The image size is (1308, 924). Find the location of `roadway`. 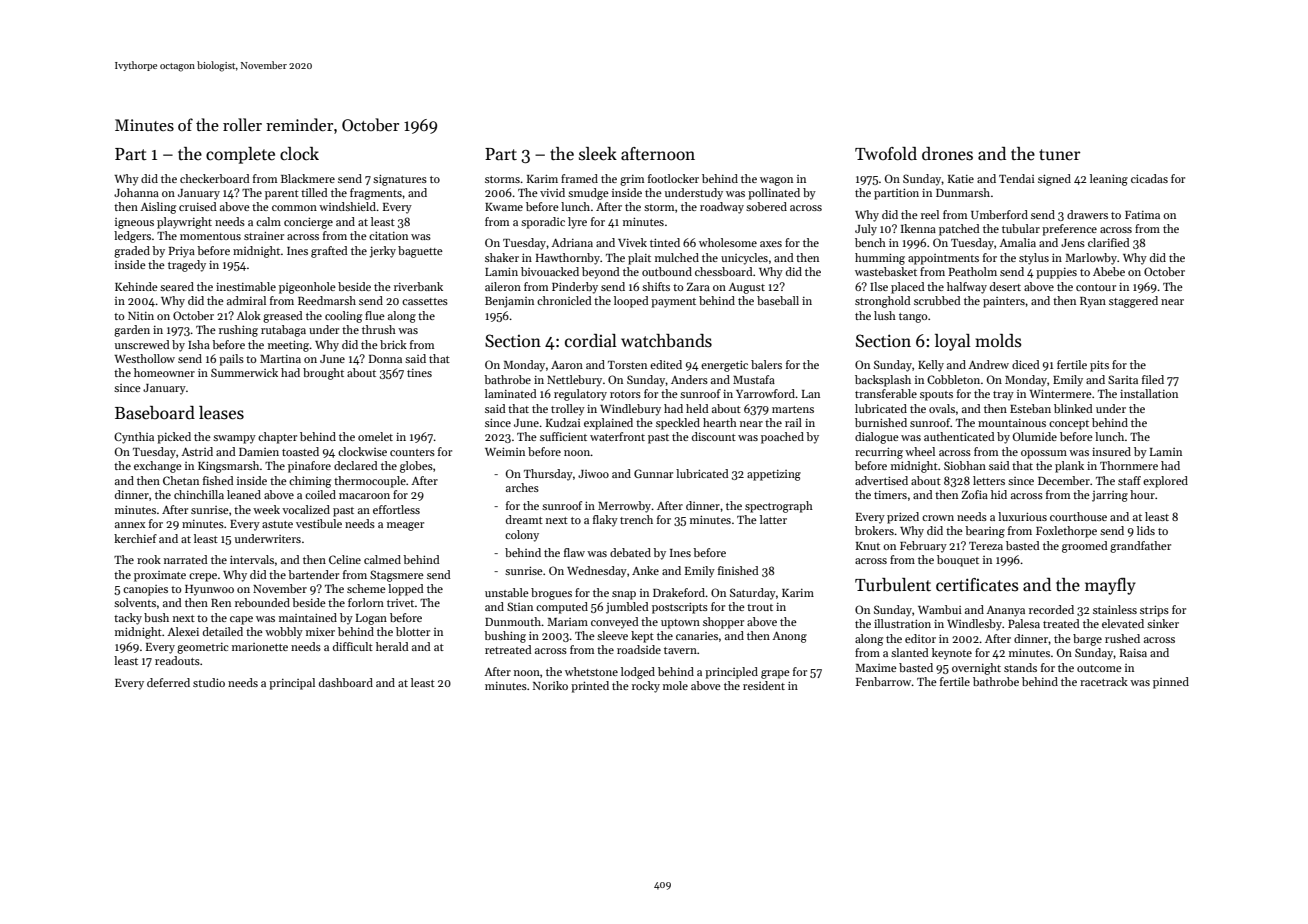

roadway is located at coordinates (722, 208).
